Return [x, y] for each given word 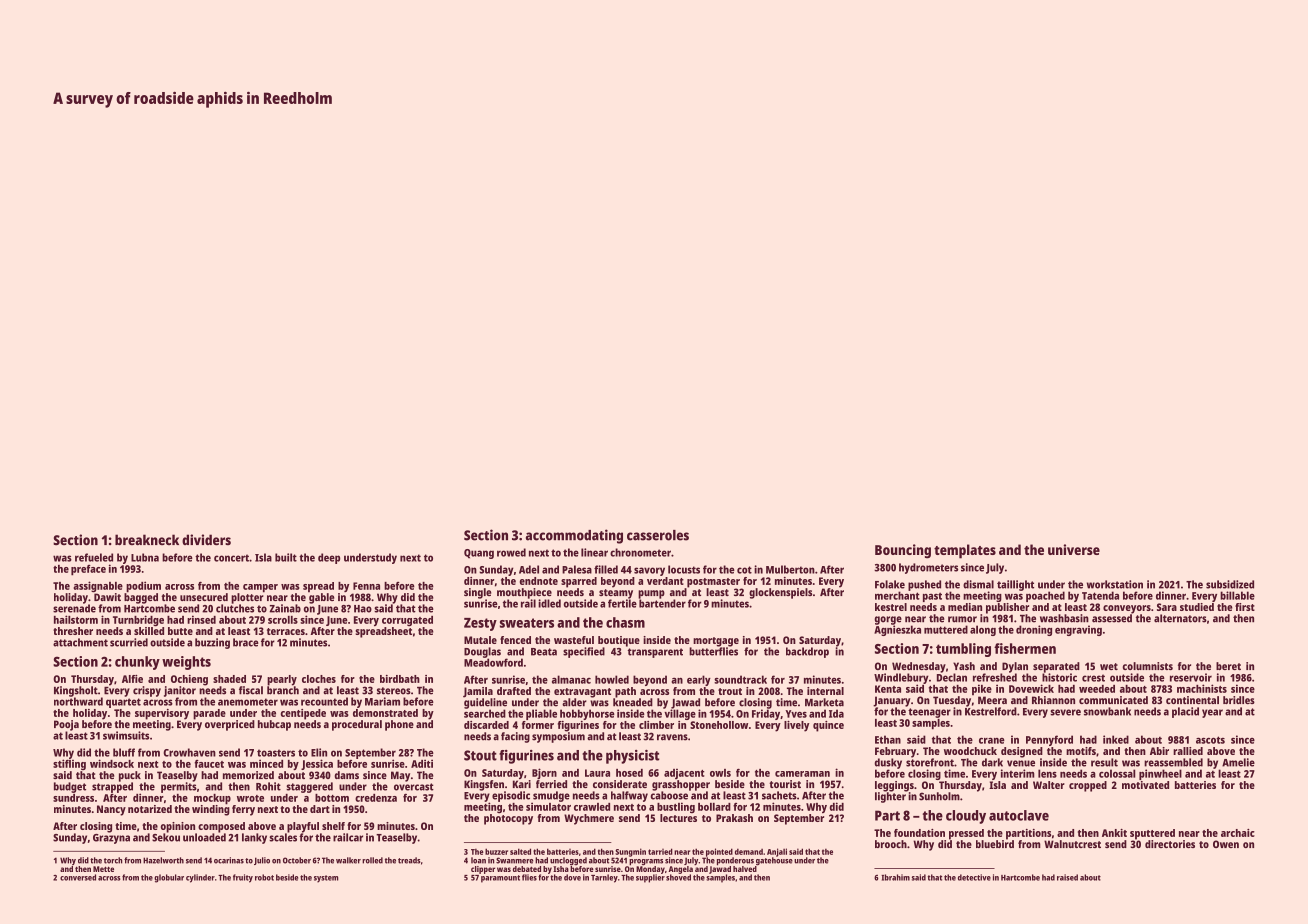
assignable [98, 586]
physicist [632, 757]
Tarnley [604, 878]
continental [1192, 700]
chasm [625, 622]
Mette [103, 869]
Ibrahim [895, 877]
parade [209, 714]
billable [1237, 595]
